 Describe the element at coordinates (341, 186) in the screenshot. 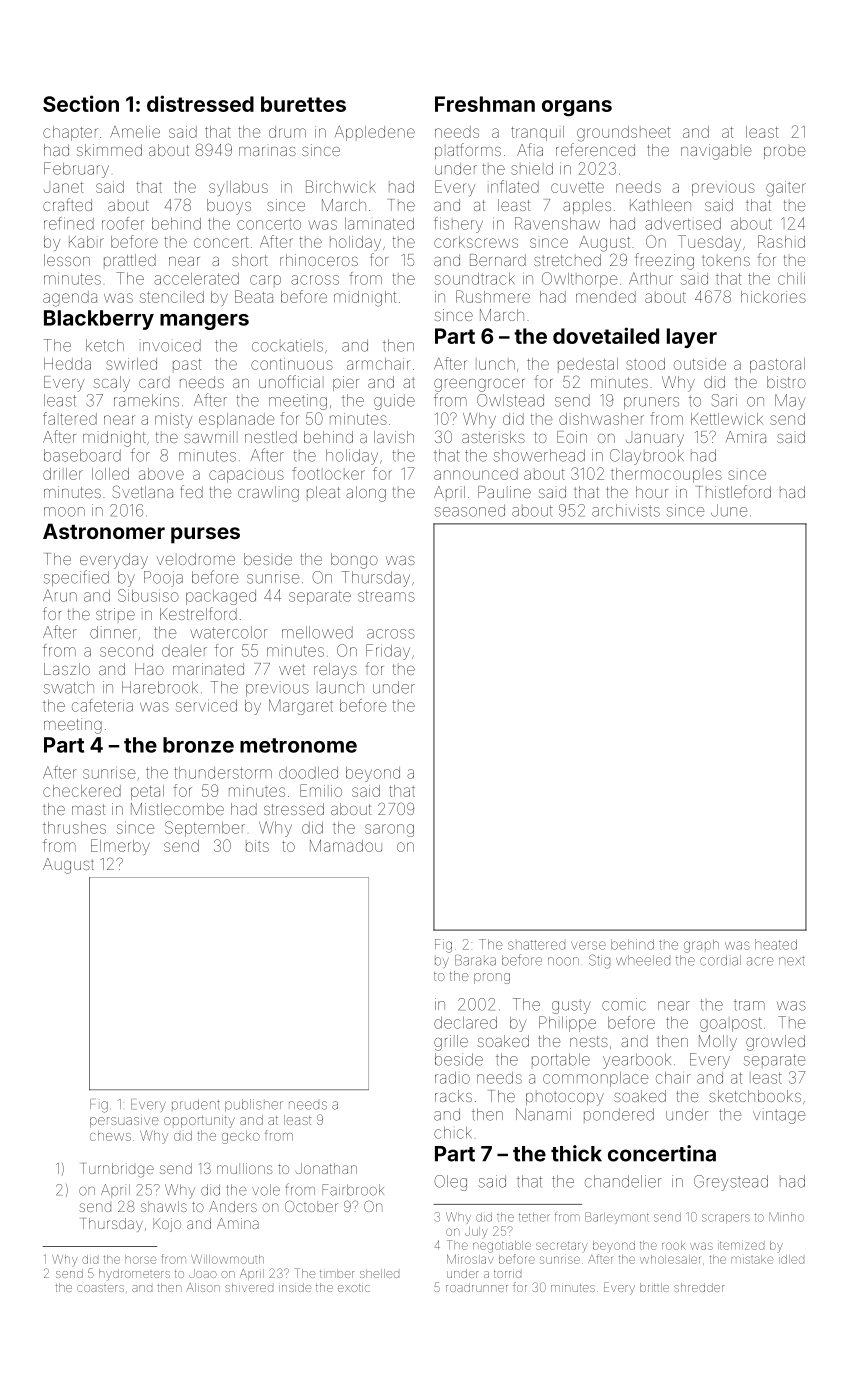

I see `Birchwick` at that location.
